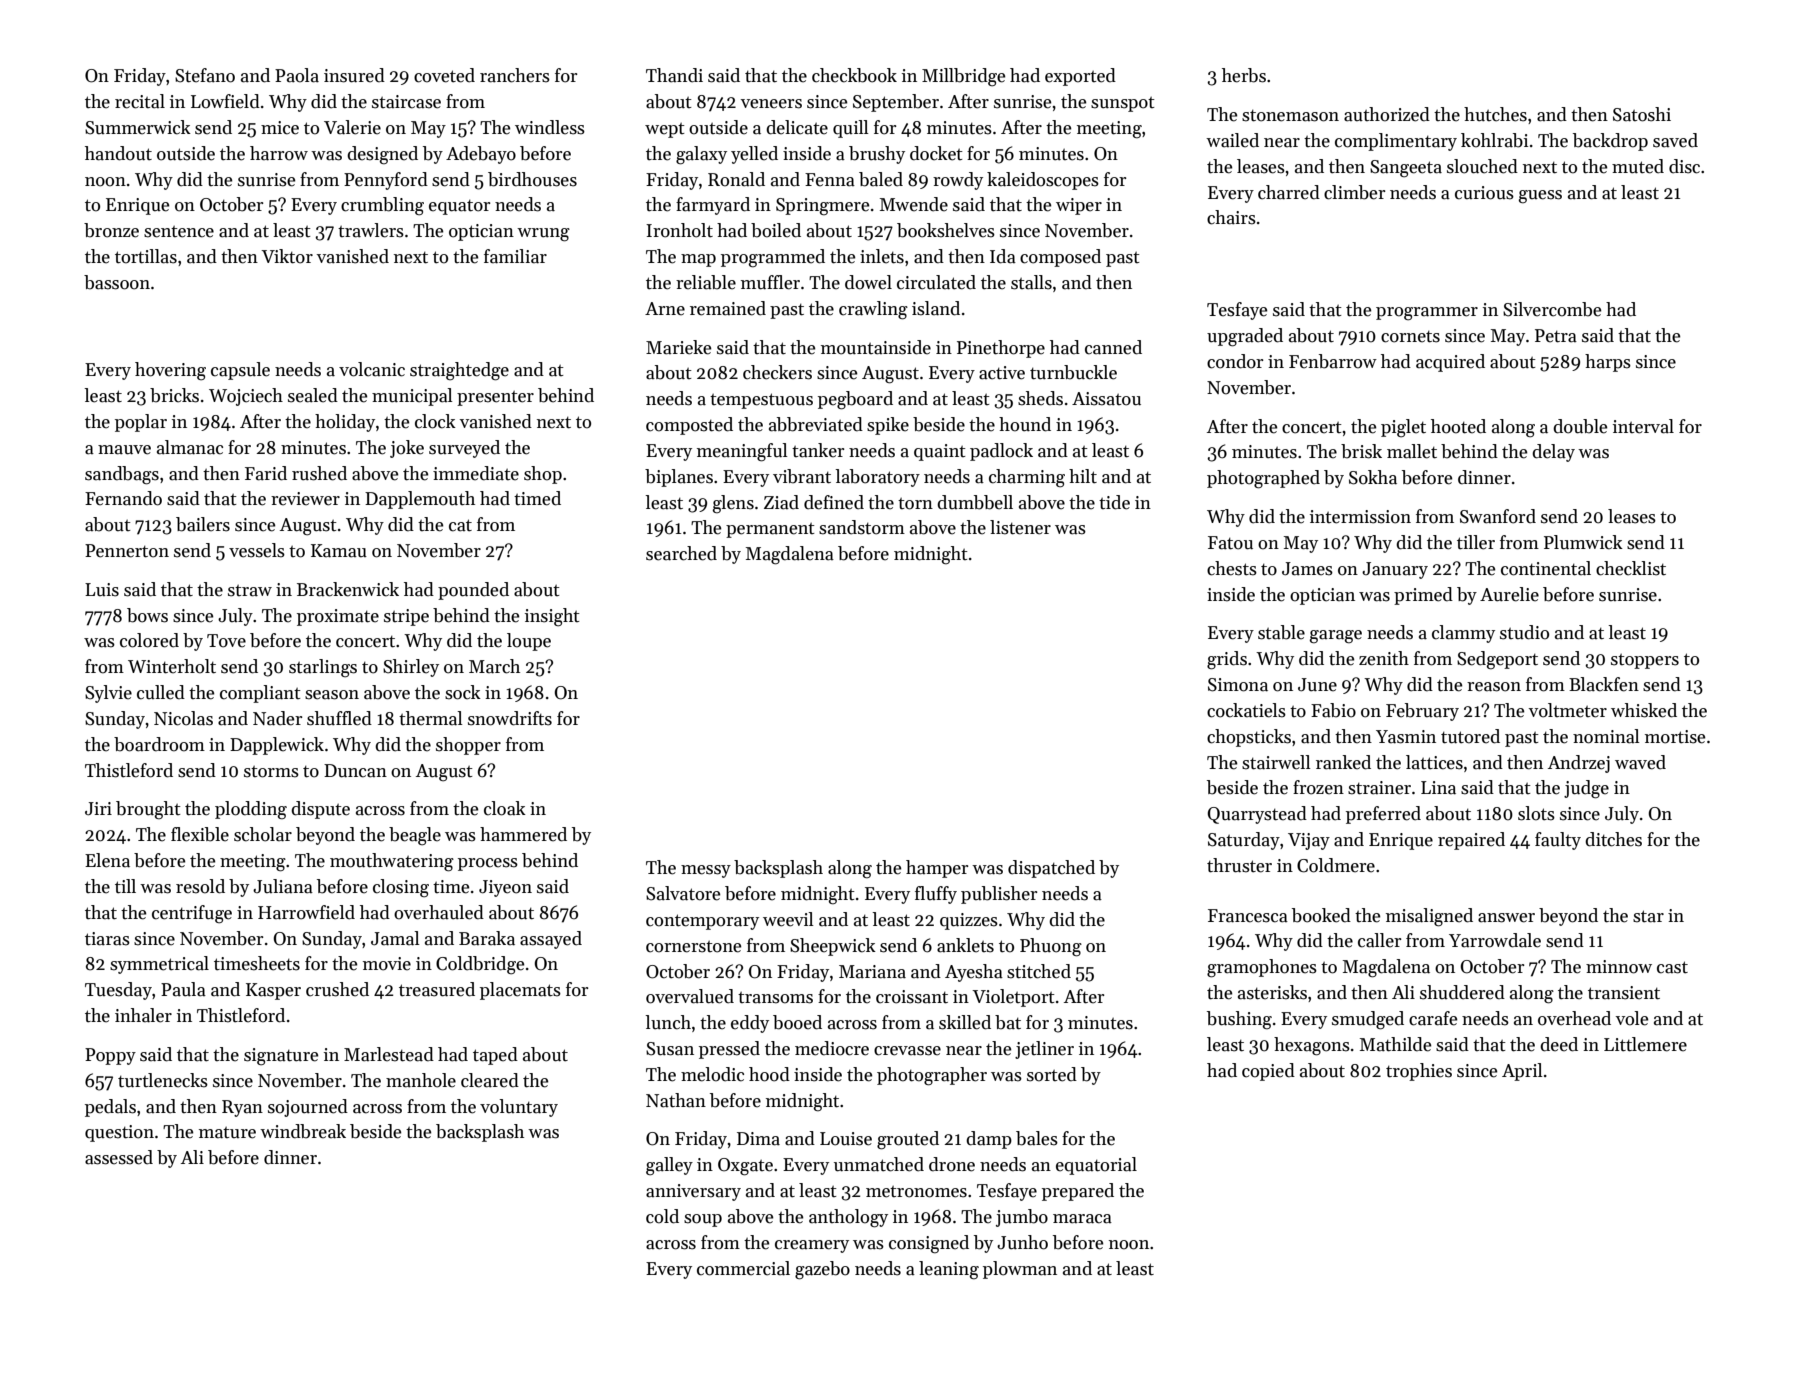 The height and width of the screenshot is (1392, 1802). What do you see at coordinates (963, 77) in the screenshot?
I see `Millbridge` at bounding box center [963, 77].
